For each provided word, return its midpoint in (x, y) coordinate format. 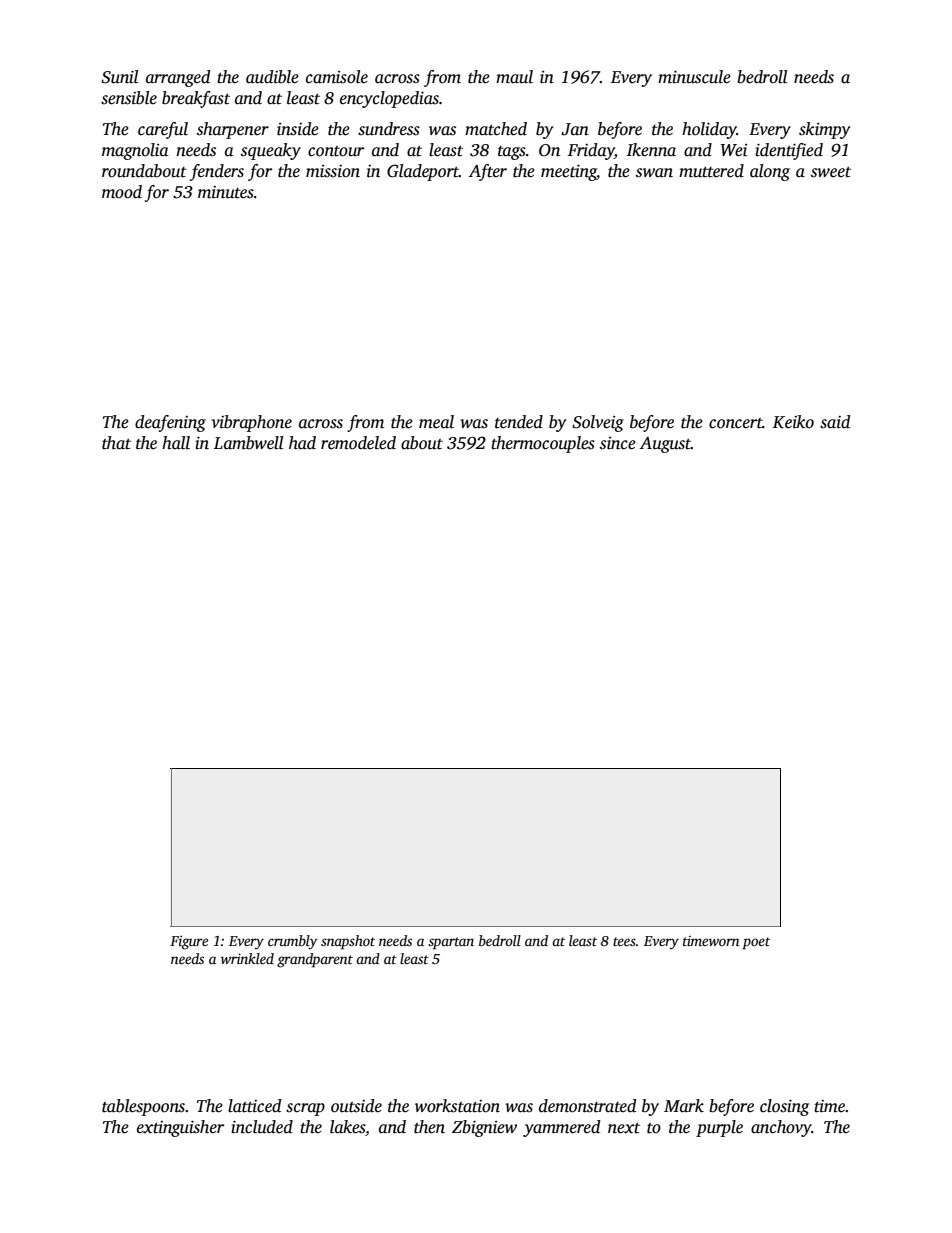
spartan (451, 943)
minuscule (694, 77)
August (665, 445)
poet (756, 943)
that (116, 443)
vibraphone (251, 423)
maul (514, 77)
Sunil (119, 77)
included (262, 1127)
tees (624, 941)
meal (436, 422)
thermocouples (543, 444)
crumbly (292, 942)
